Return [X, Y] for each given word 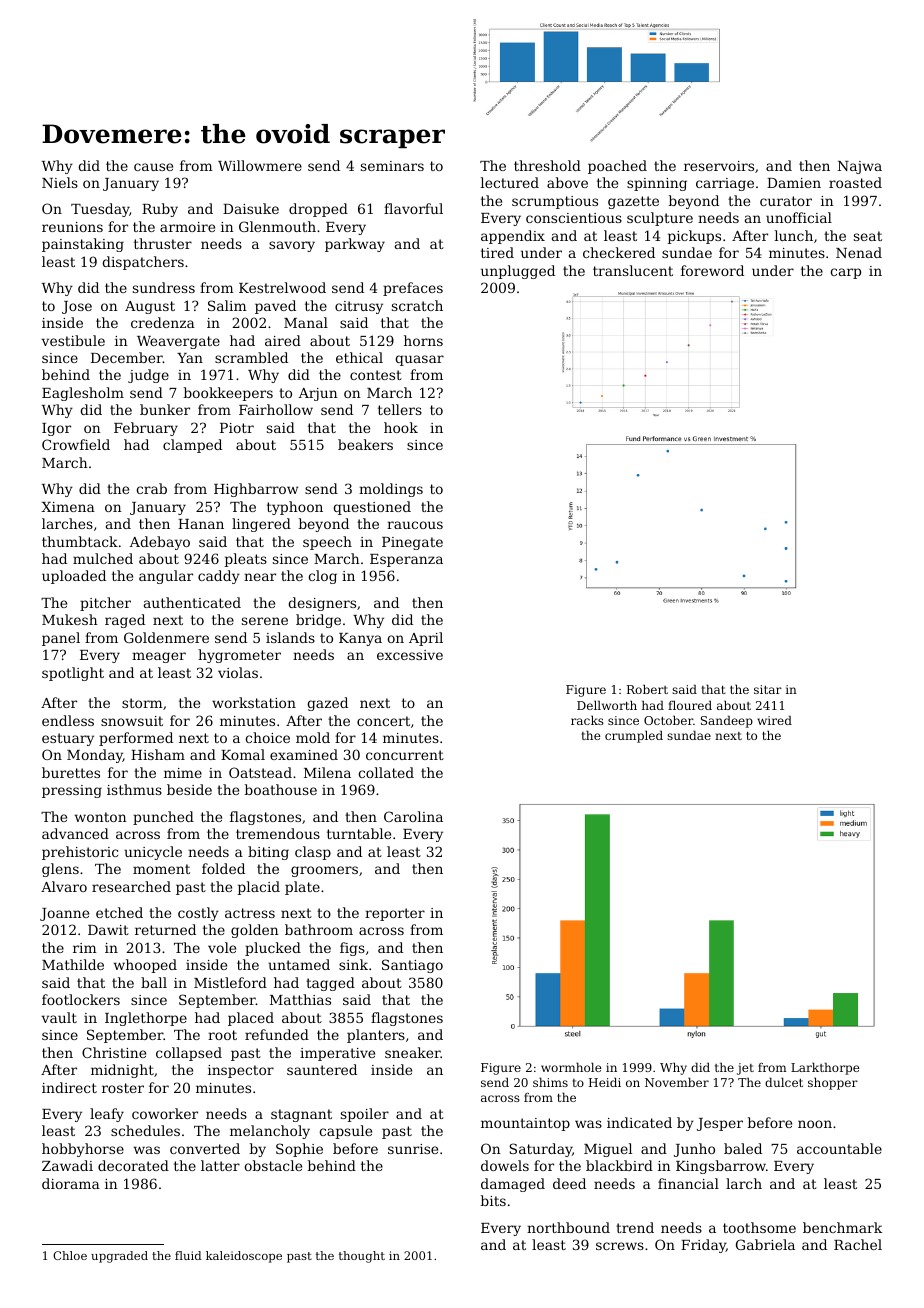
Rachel [858, 1244]
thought [362, 1257]
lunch [794, 235]
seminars [392, 166]
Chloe [70, 1255]
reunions [72, 227]
